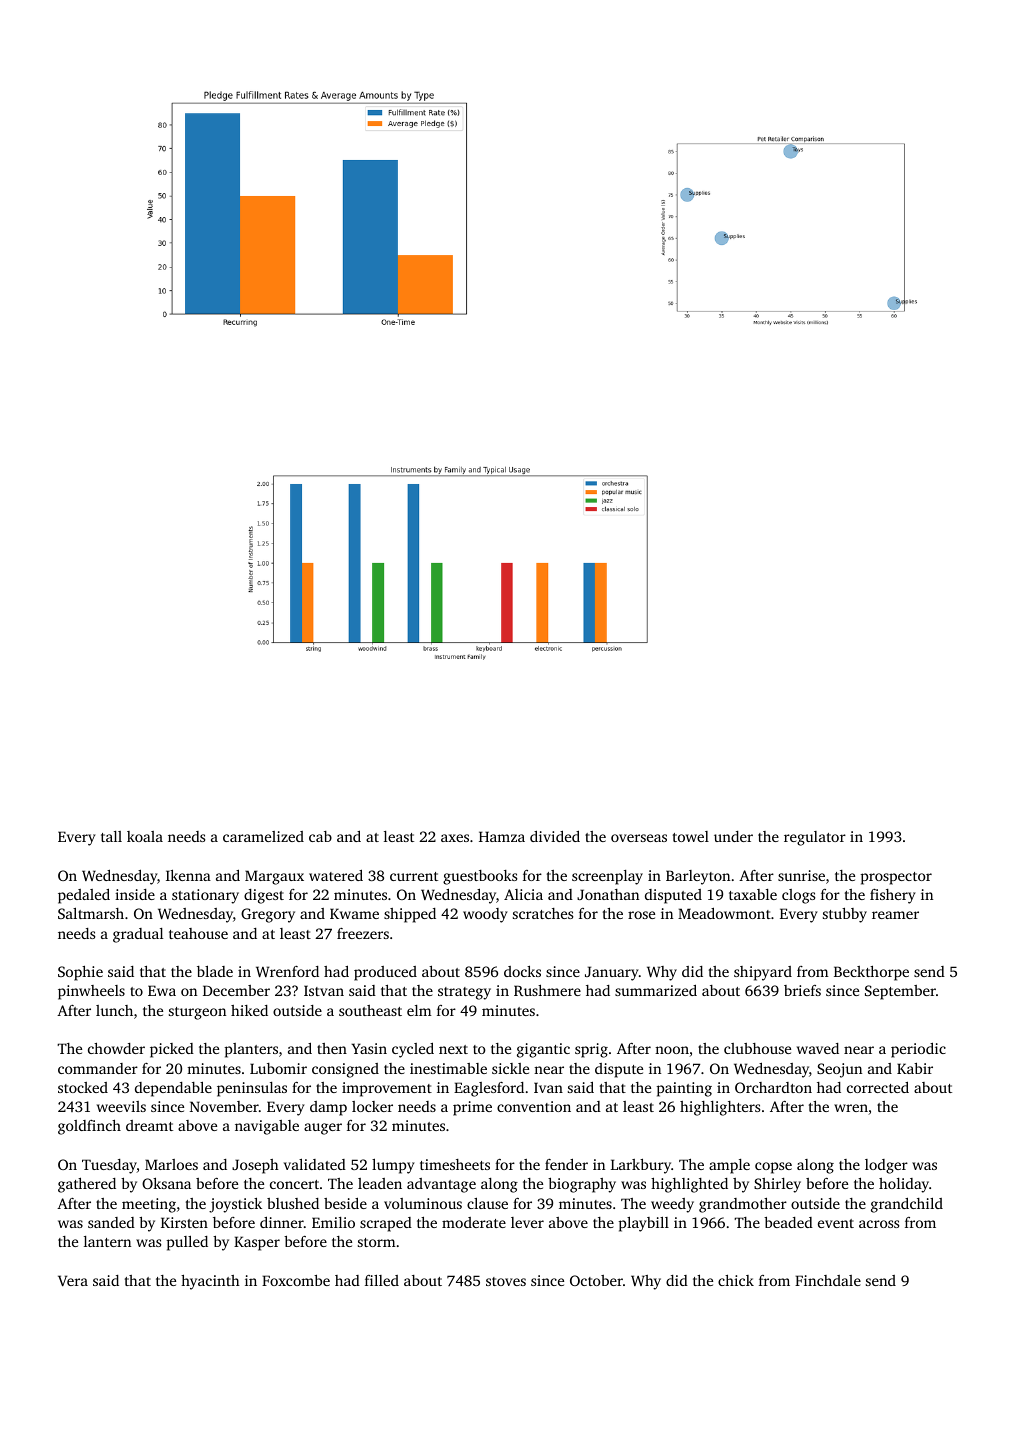 Image resolution: width=1018 pixels, height=1446 pixels. What do you see at coordinates (210, 1282) in the document?
I see `hyacinth` at bounding box center [210, 1282].
